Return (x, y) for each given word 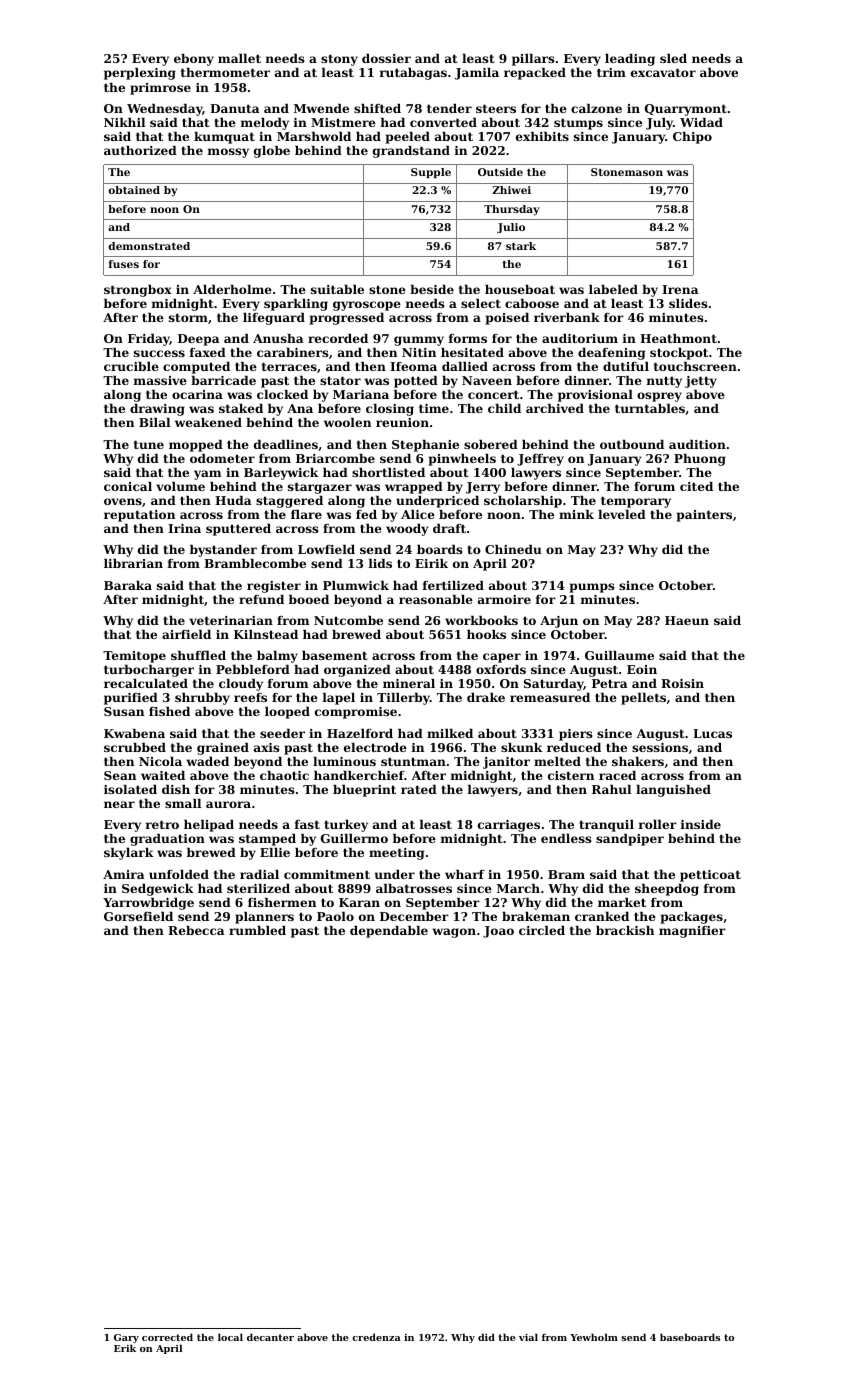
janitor (506, 763)
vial (528, 1337)
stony (339, 60)
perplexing (140, 74)
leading (630, 60)
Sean (120, 775)
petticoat (710, 876)
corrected (167, 1337)
